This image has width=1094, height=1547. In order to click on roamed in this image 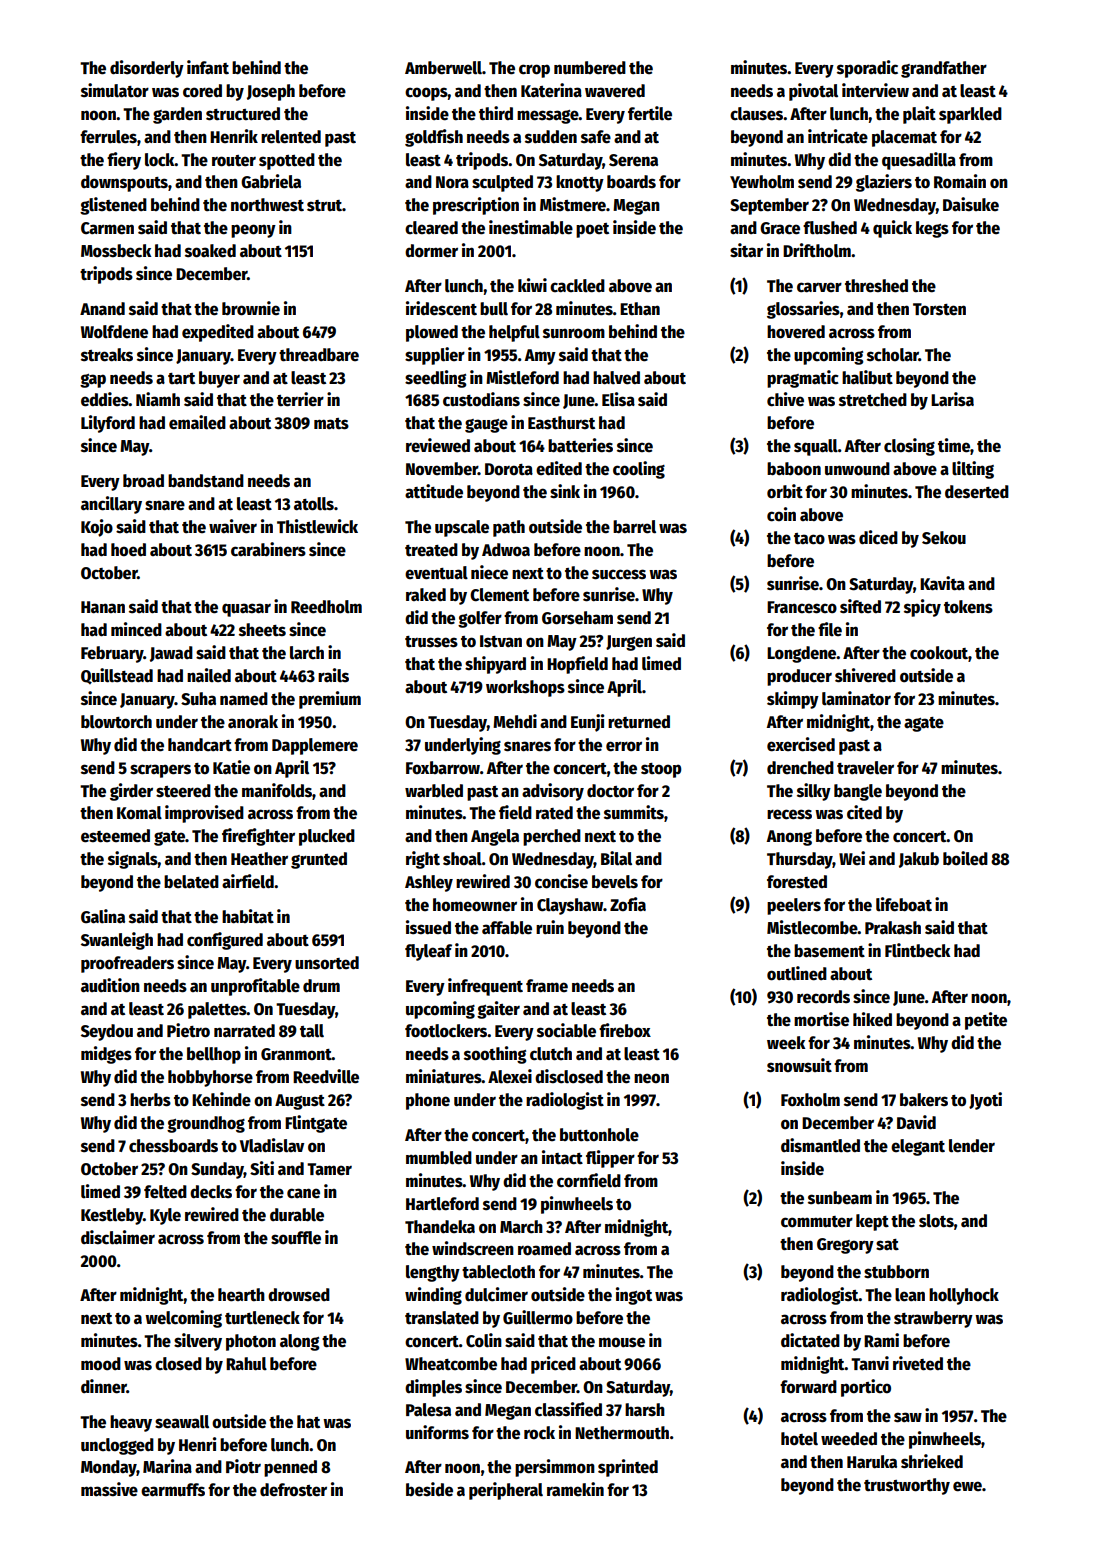, I will do `click(544, 1249)`.
